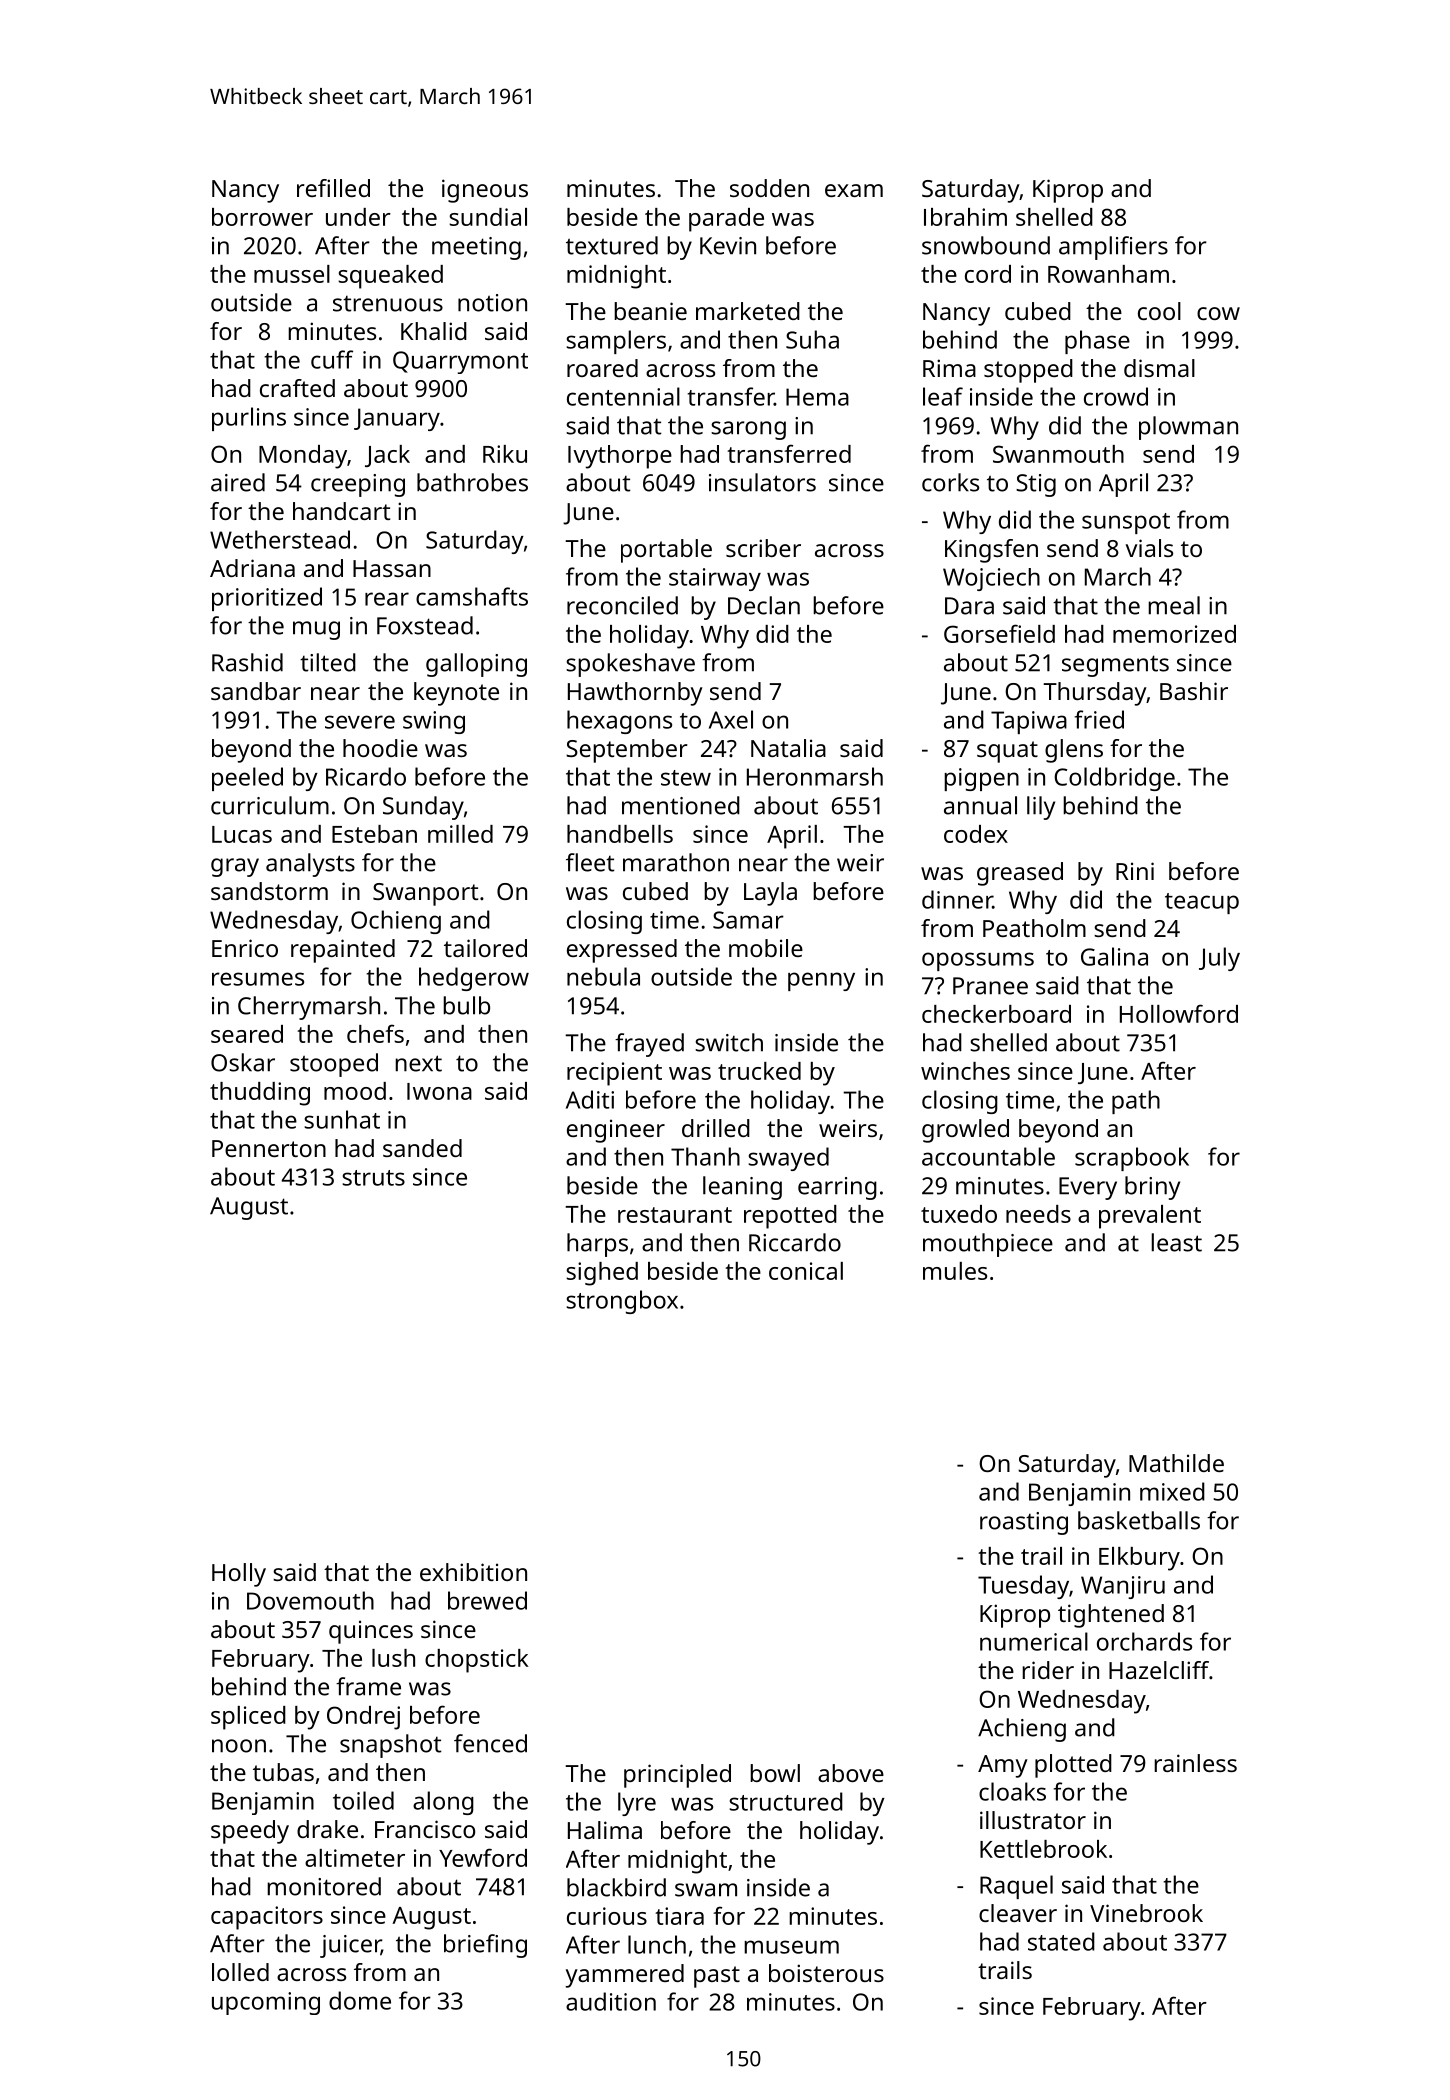 This screenshot has height=2100, width=1450. I want to click on capacitors, so click(267, 1918).
